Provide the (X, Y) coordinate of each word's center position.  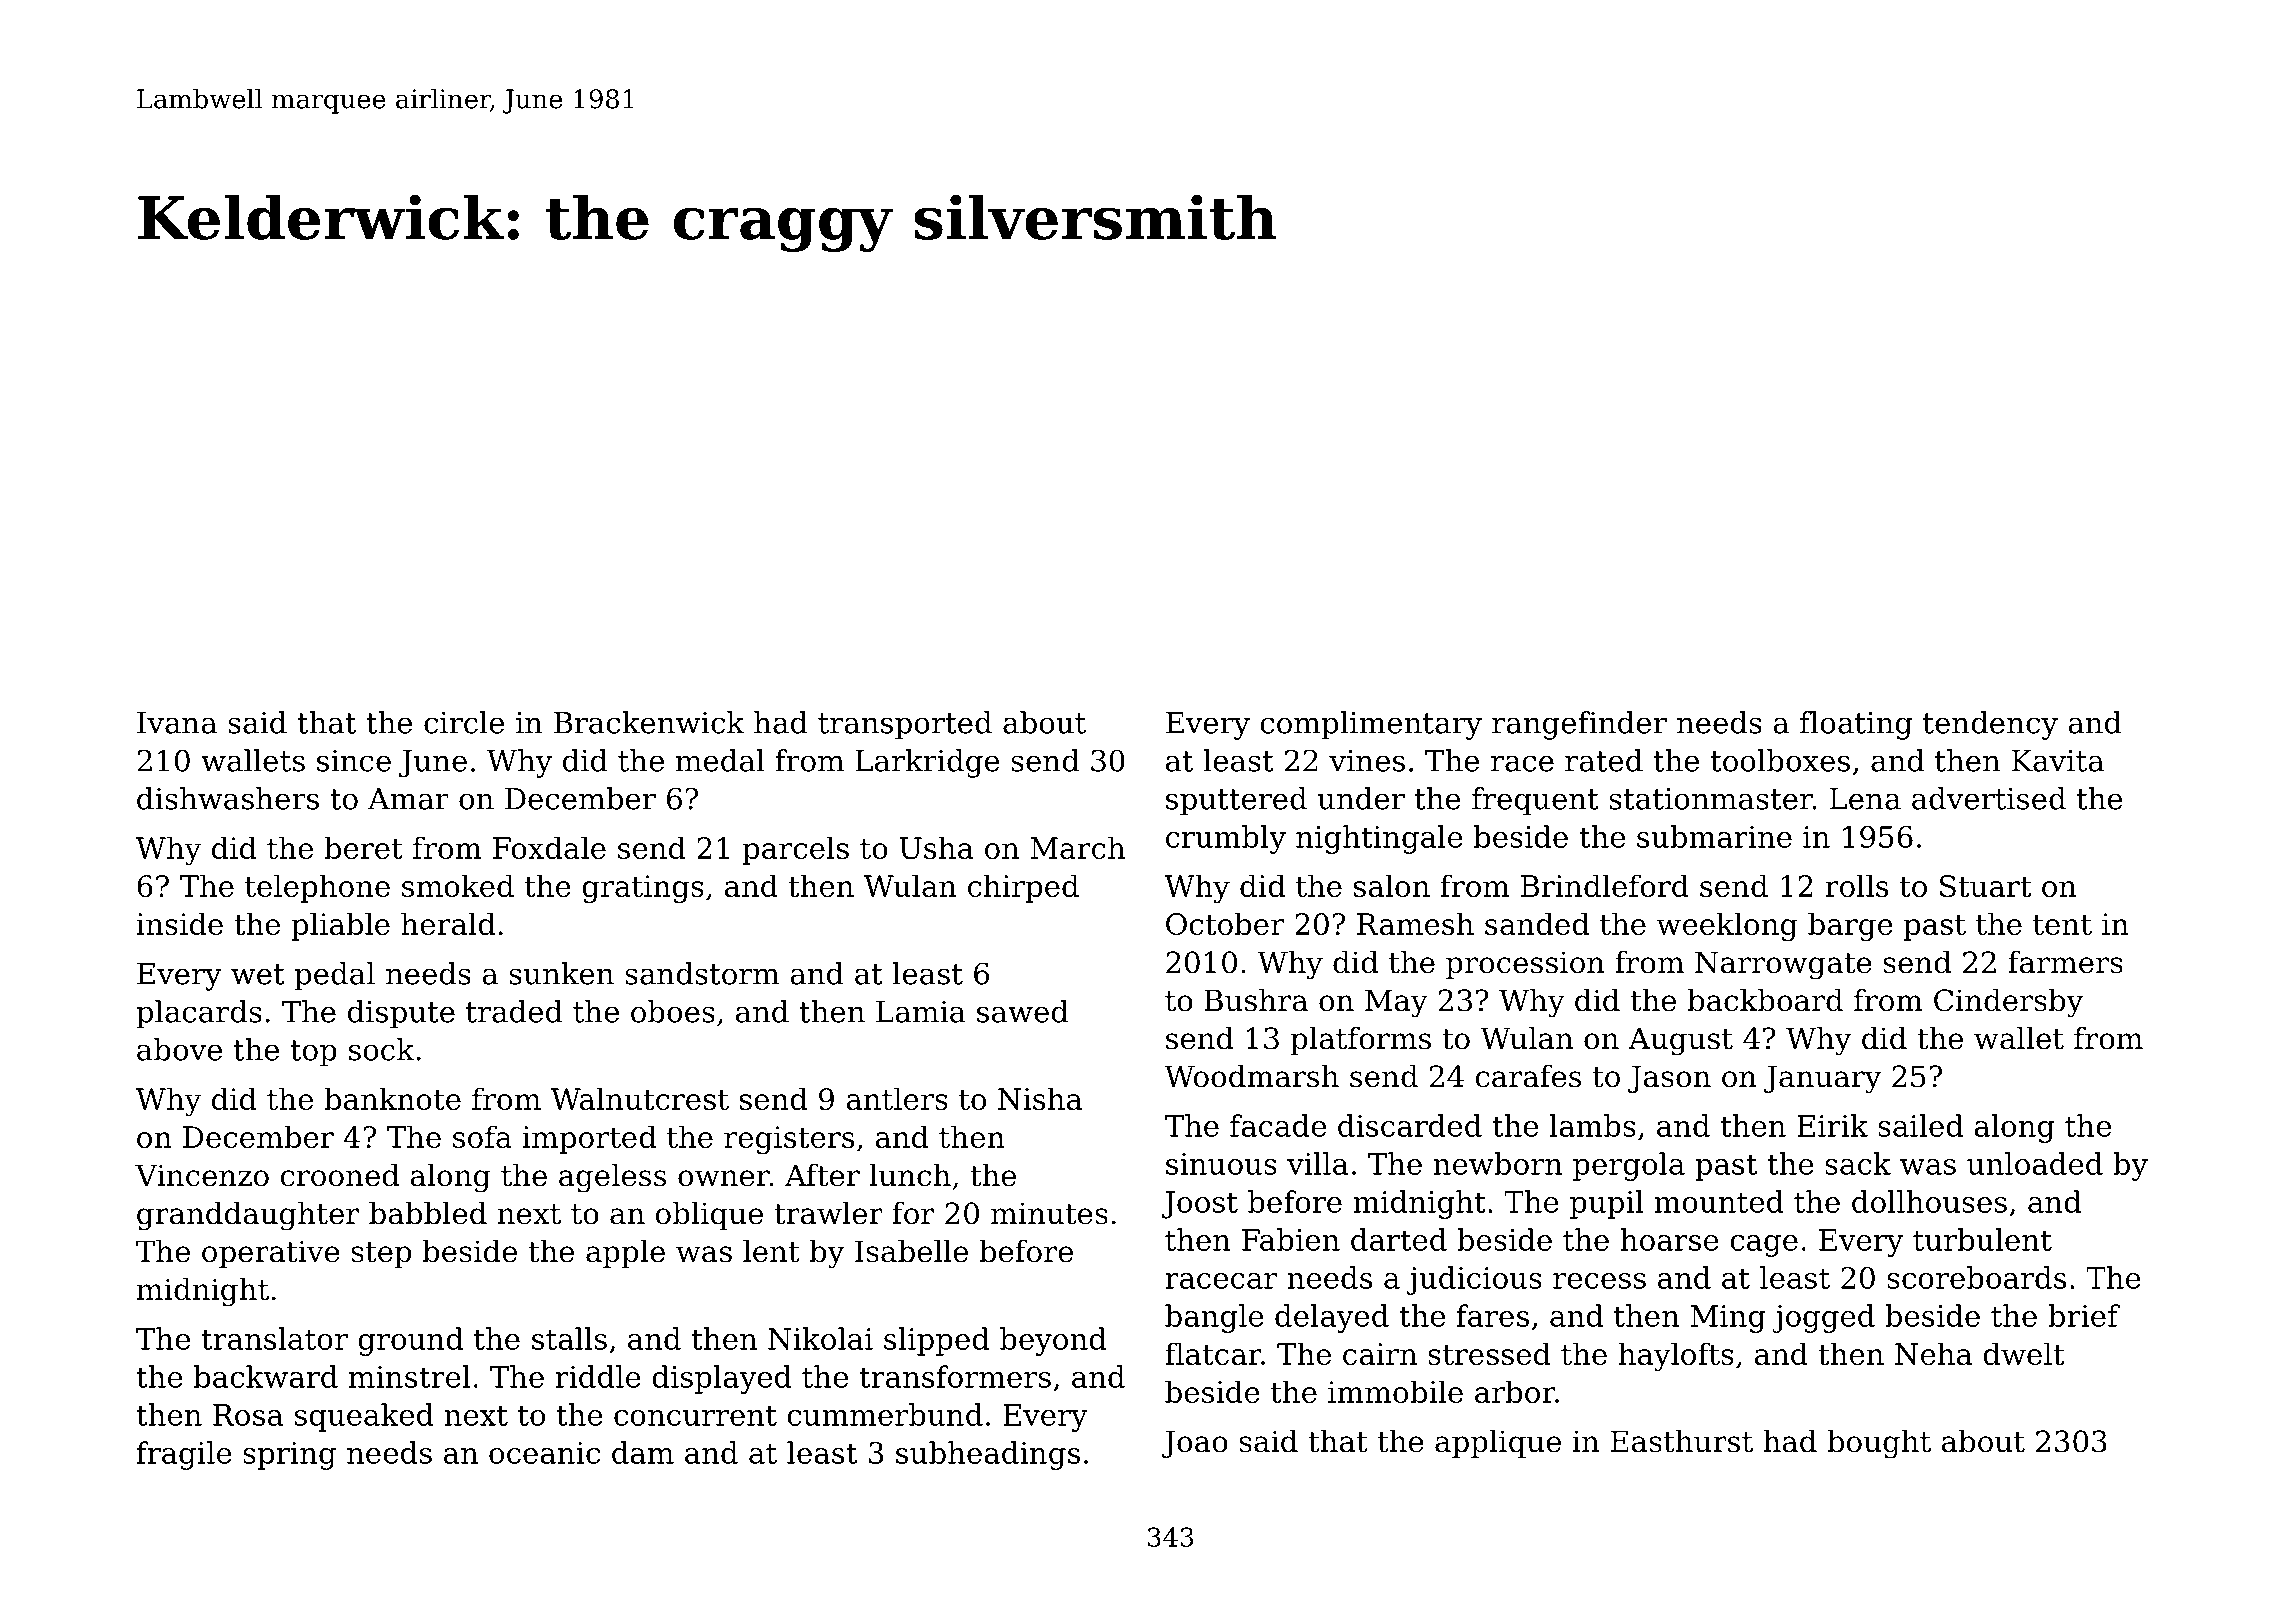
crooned (340, 1175)
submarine (1714, 836)
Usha (936, 847)
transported (905, 725)
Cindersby (2008, 1003)
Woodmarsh (1251, 1076)
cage (1764, 1246)
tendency (1990, 725)
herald (448, 923)
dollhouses (1929, 1201)
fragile (184, 1455)
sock (381, 1049)
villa (1318, 1163)
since (354, 761)
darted (1399, 1239)
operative (271, 1254)
